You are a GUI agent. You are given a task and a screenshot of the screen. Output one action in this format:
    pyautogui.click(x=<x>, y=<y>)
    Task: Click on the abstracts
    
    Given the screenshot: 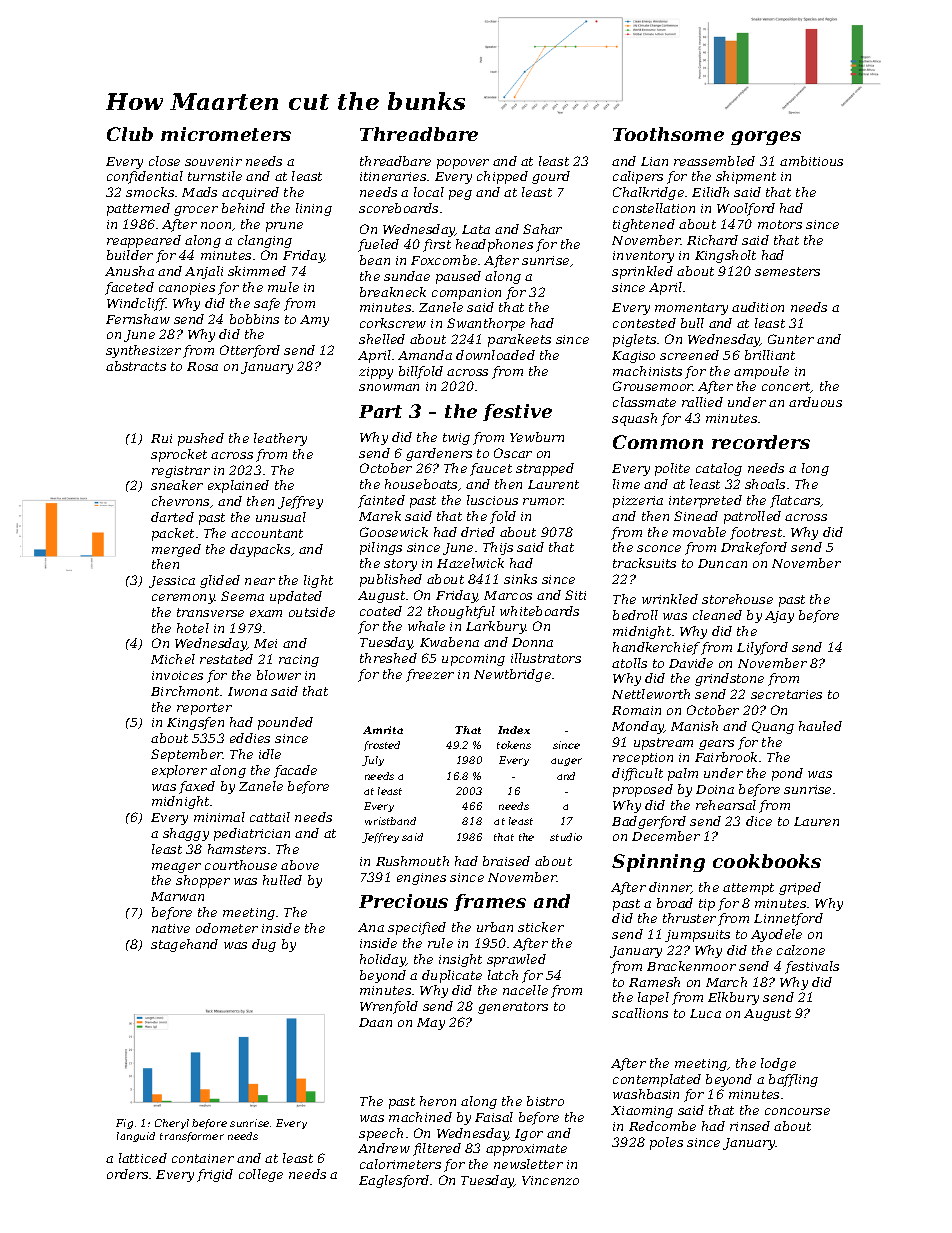 What is the action you would take?
    pyautogui.click(x=136, y=366)
